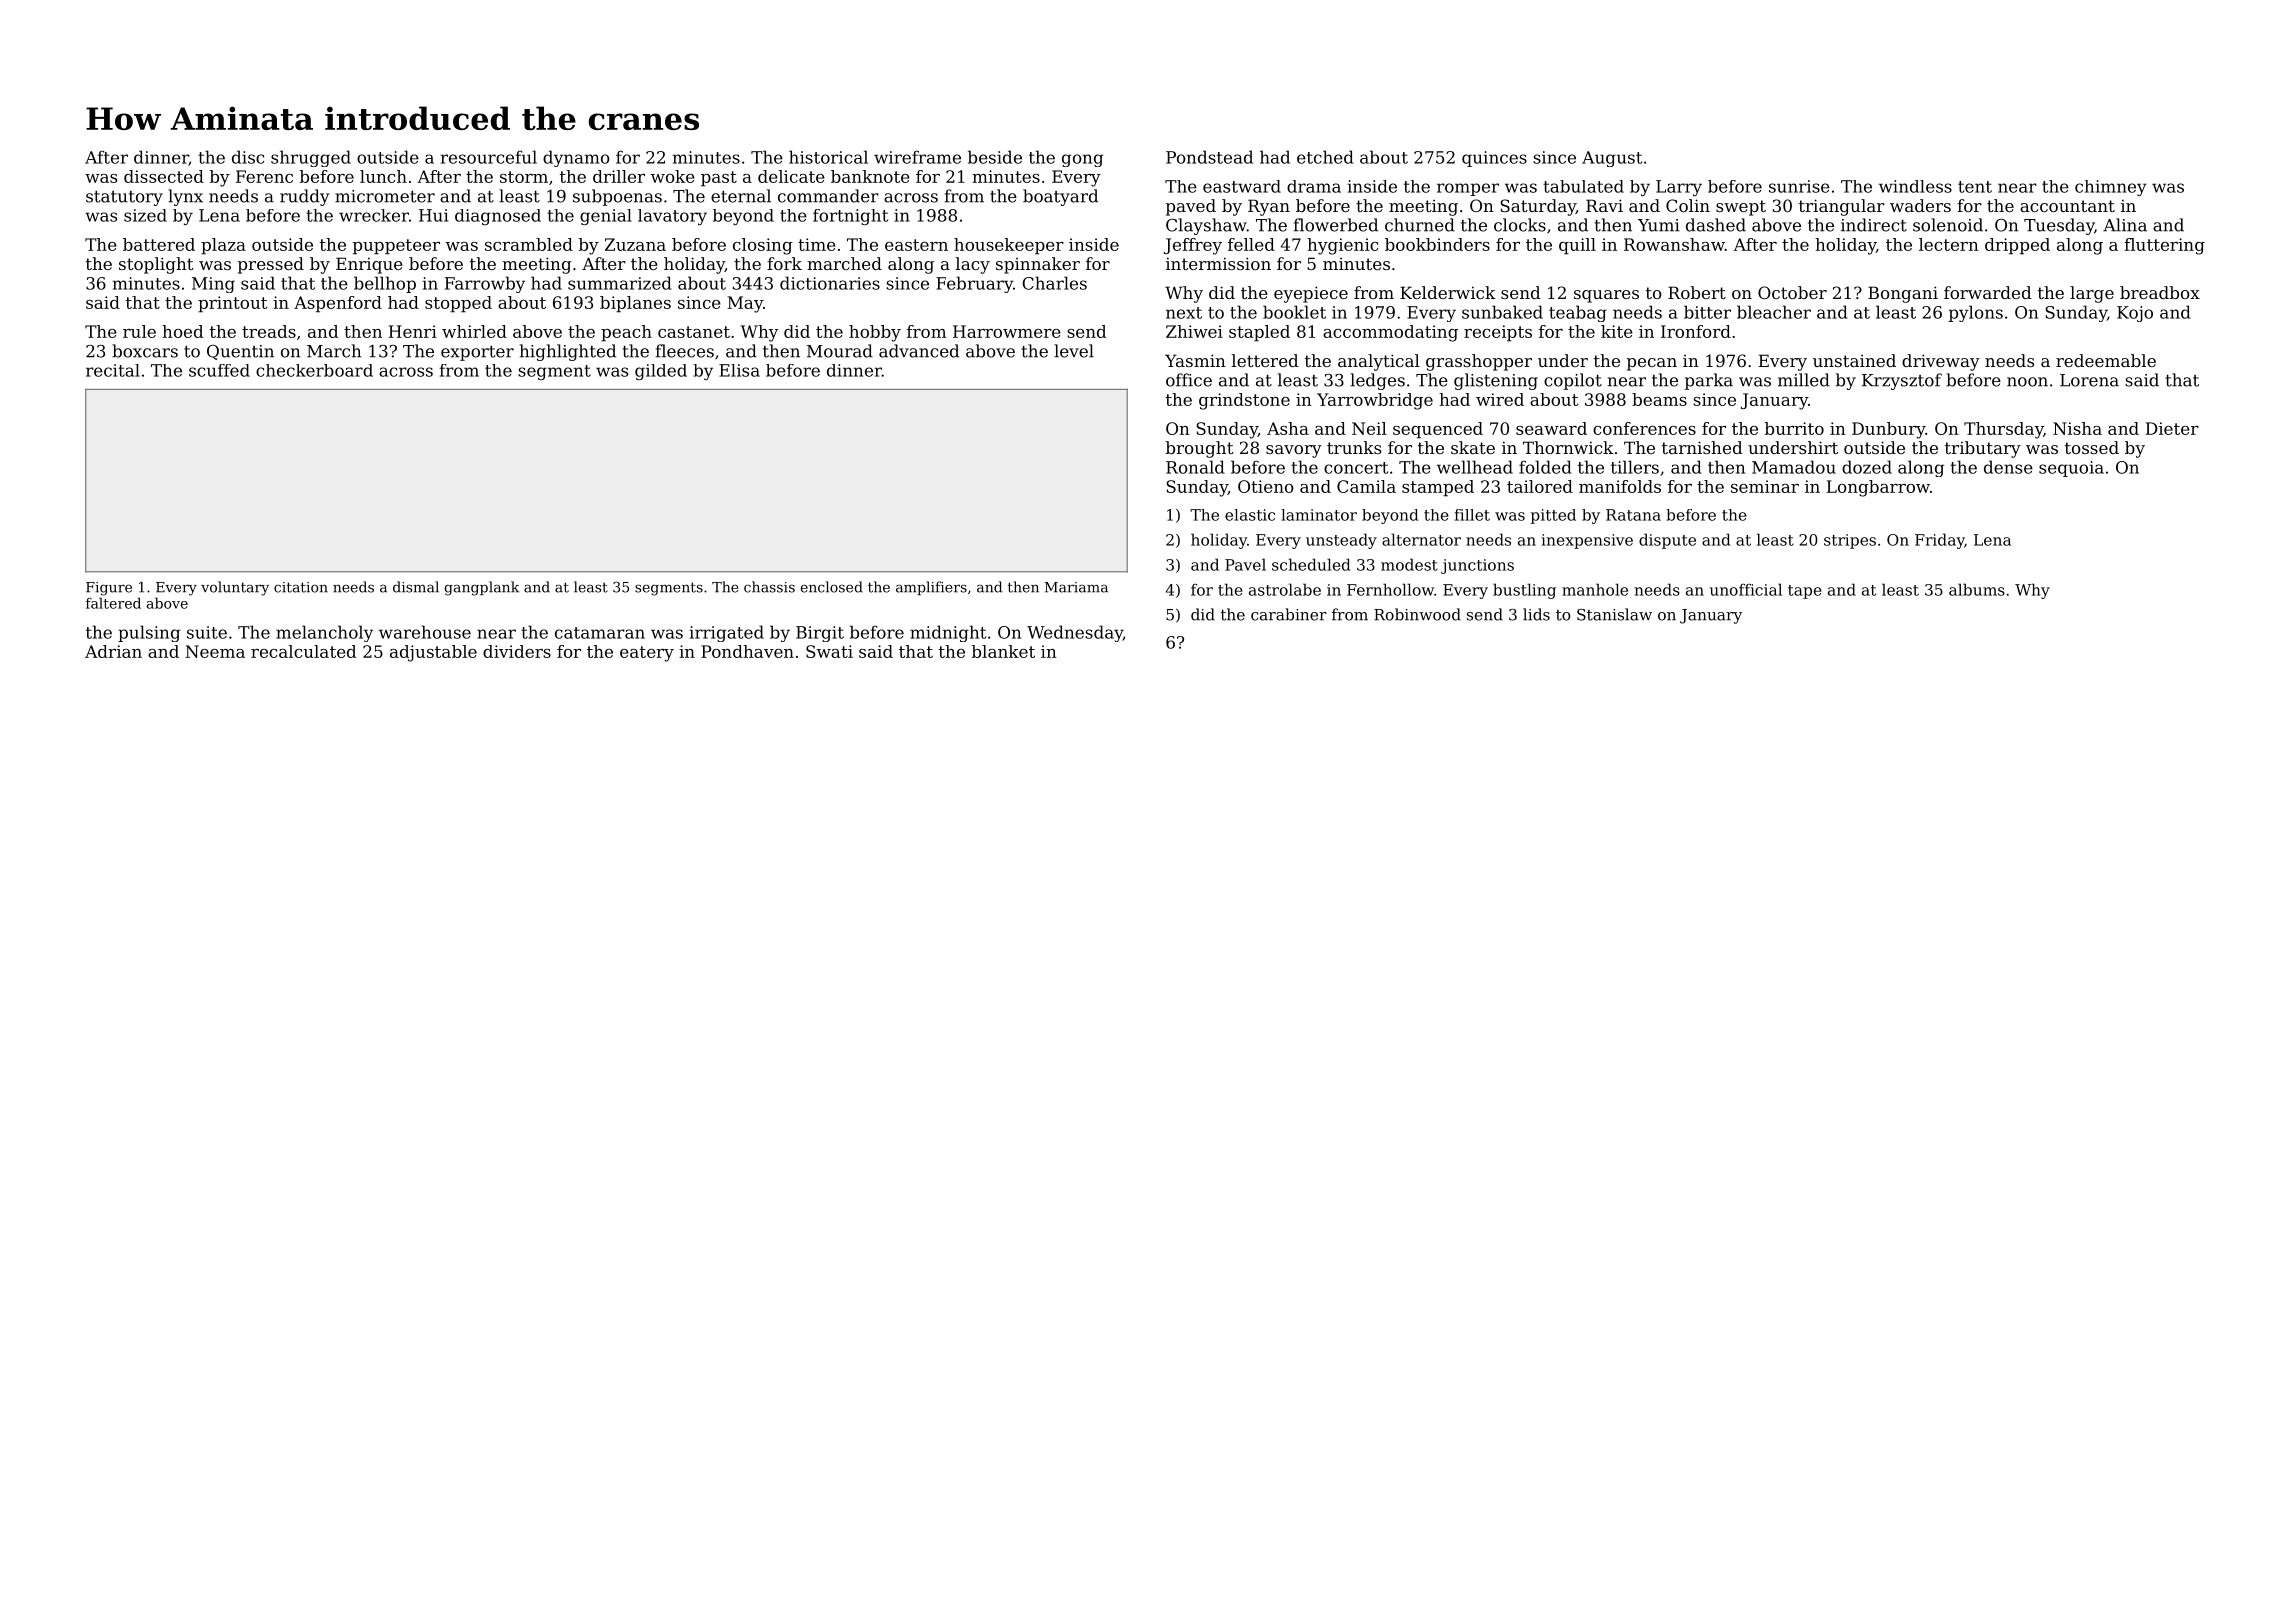 This image has width=2293, height=1621. What do you see at coordinates (820, 634) in the image?
I see `Birgit` at bounding box center [820, 634].
